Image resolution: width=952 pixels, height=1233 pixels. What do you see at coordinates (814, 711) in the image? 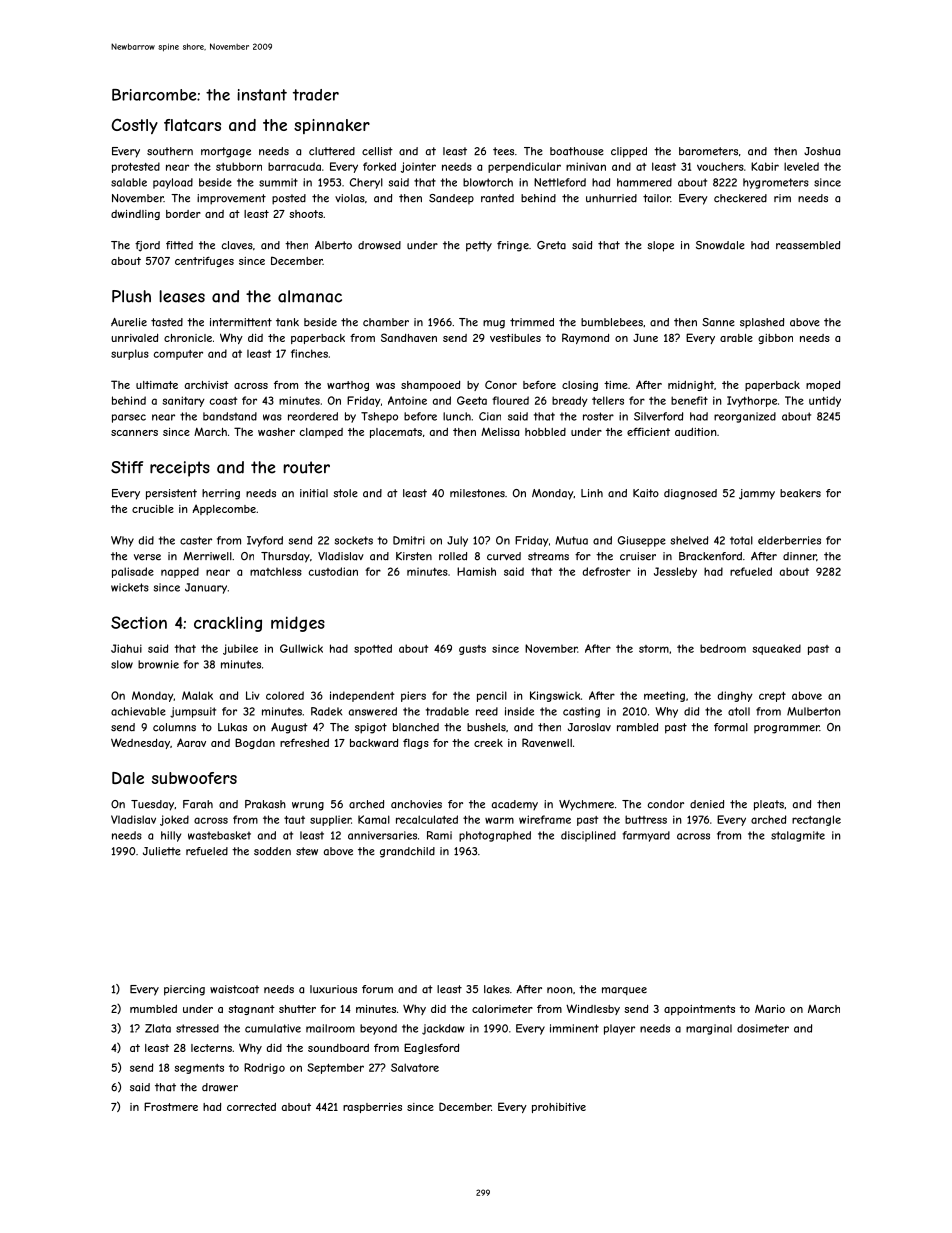
I see `Mulberton` at bounding box center [814, 711].
